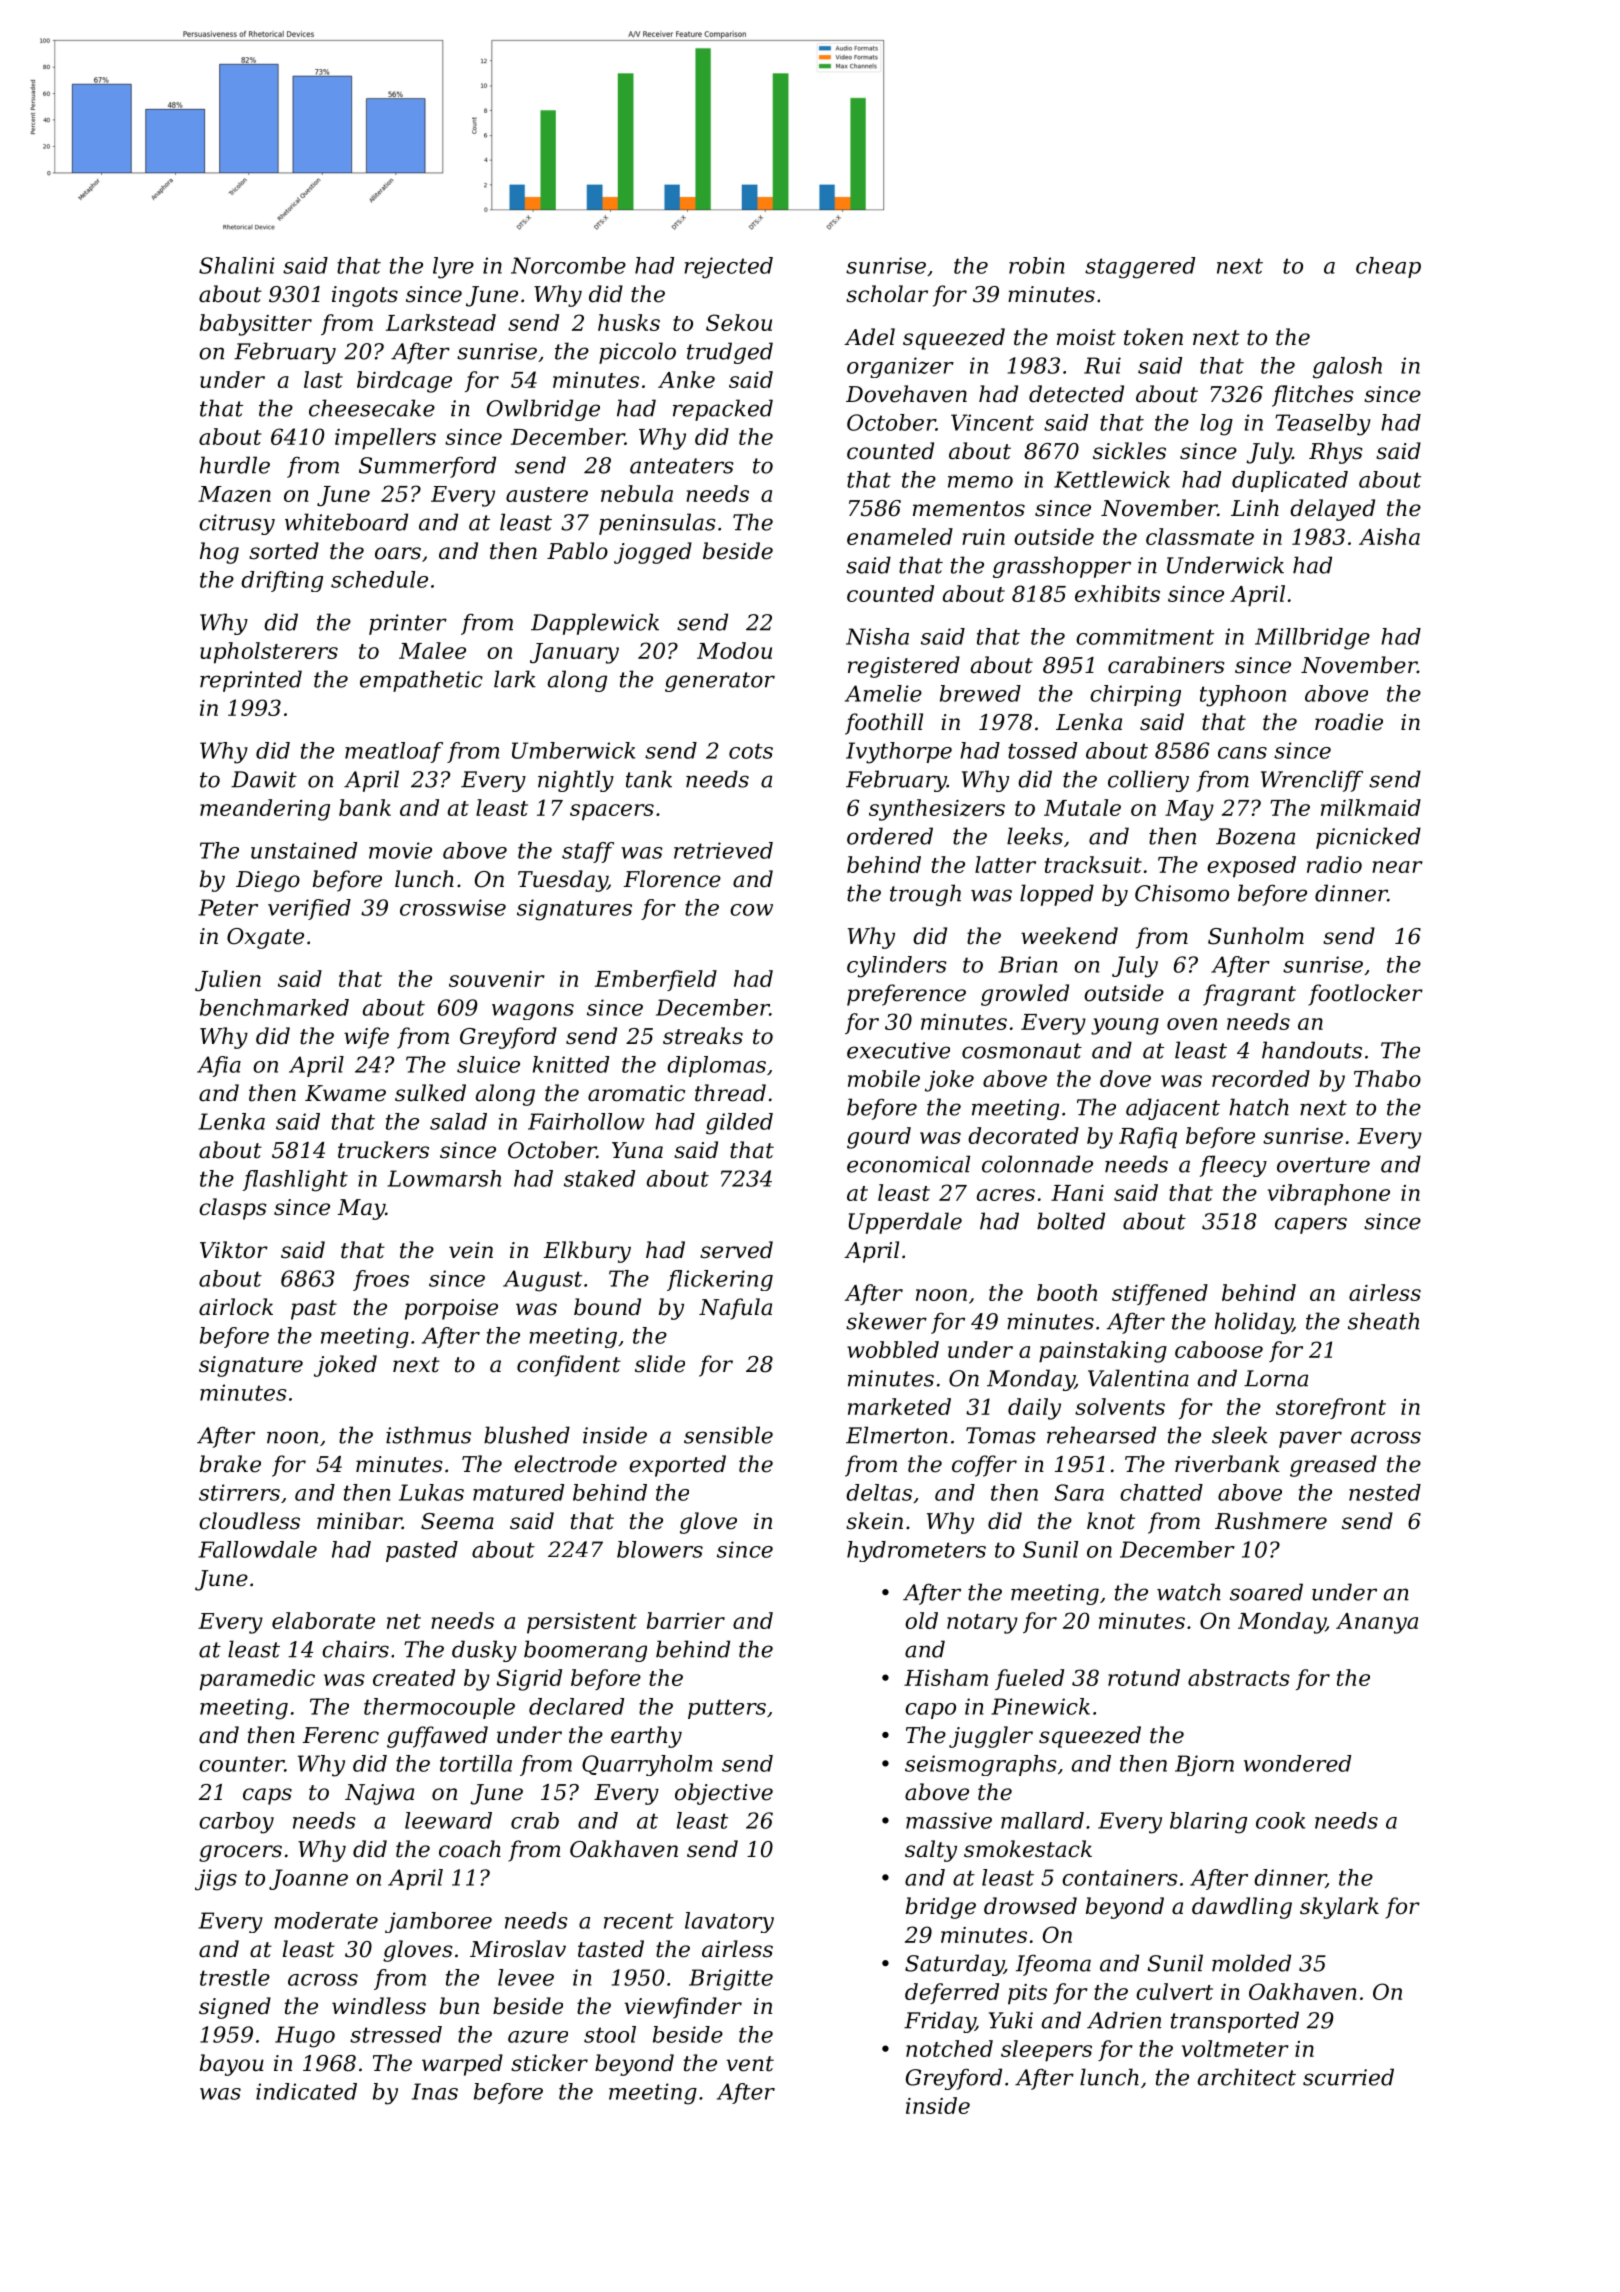 The width and height of the screenshot is (1620, 2292). I want to click on lavatory, so click(729, 1922).
